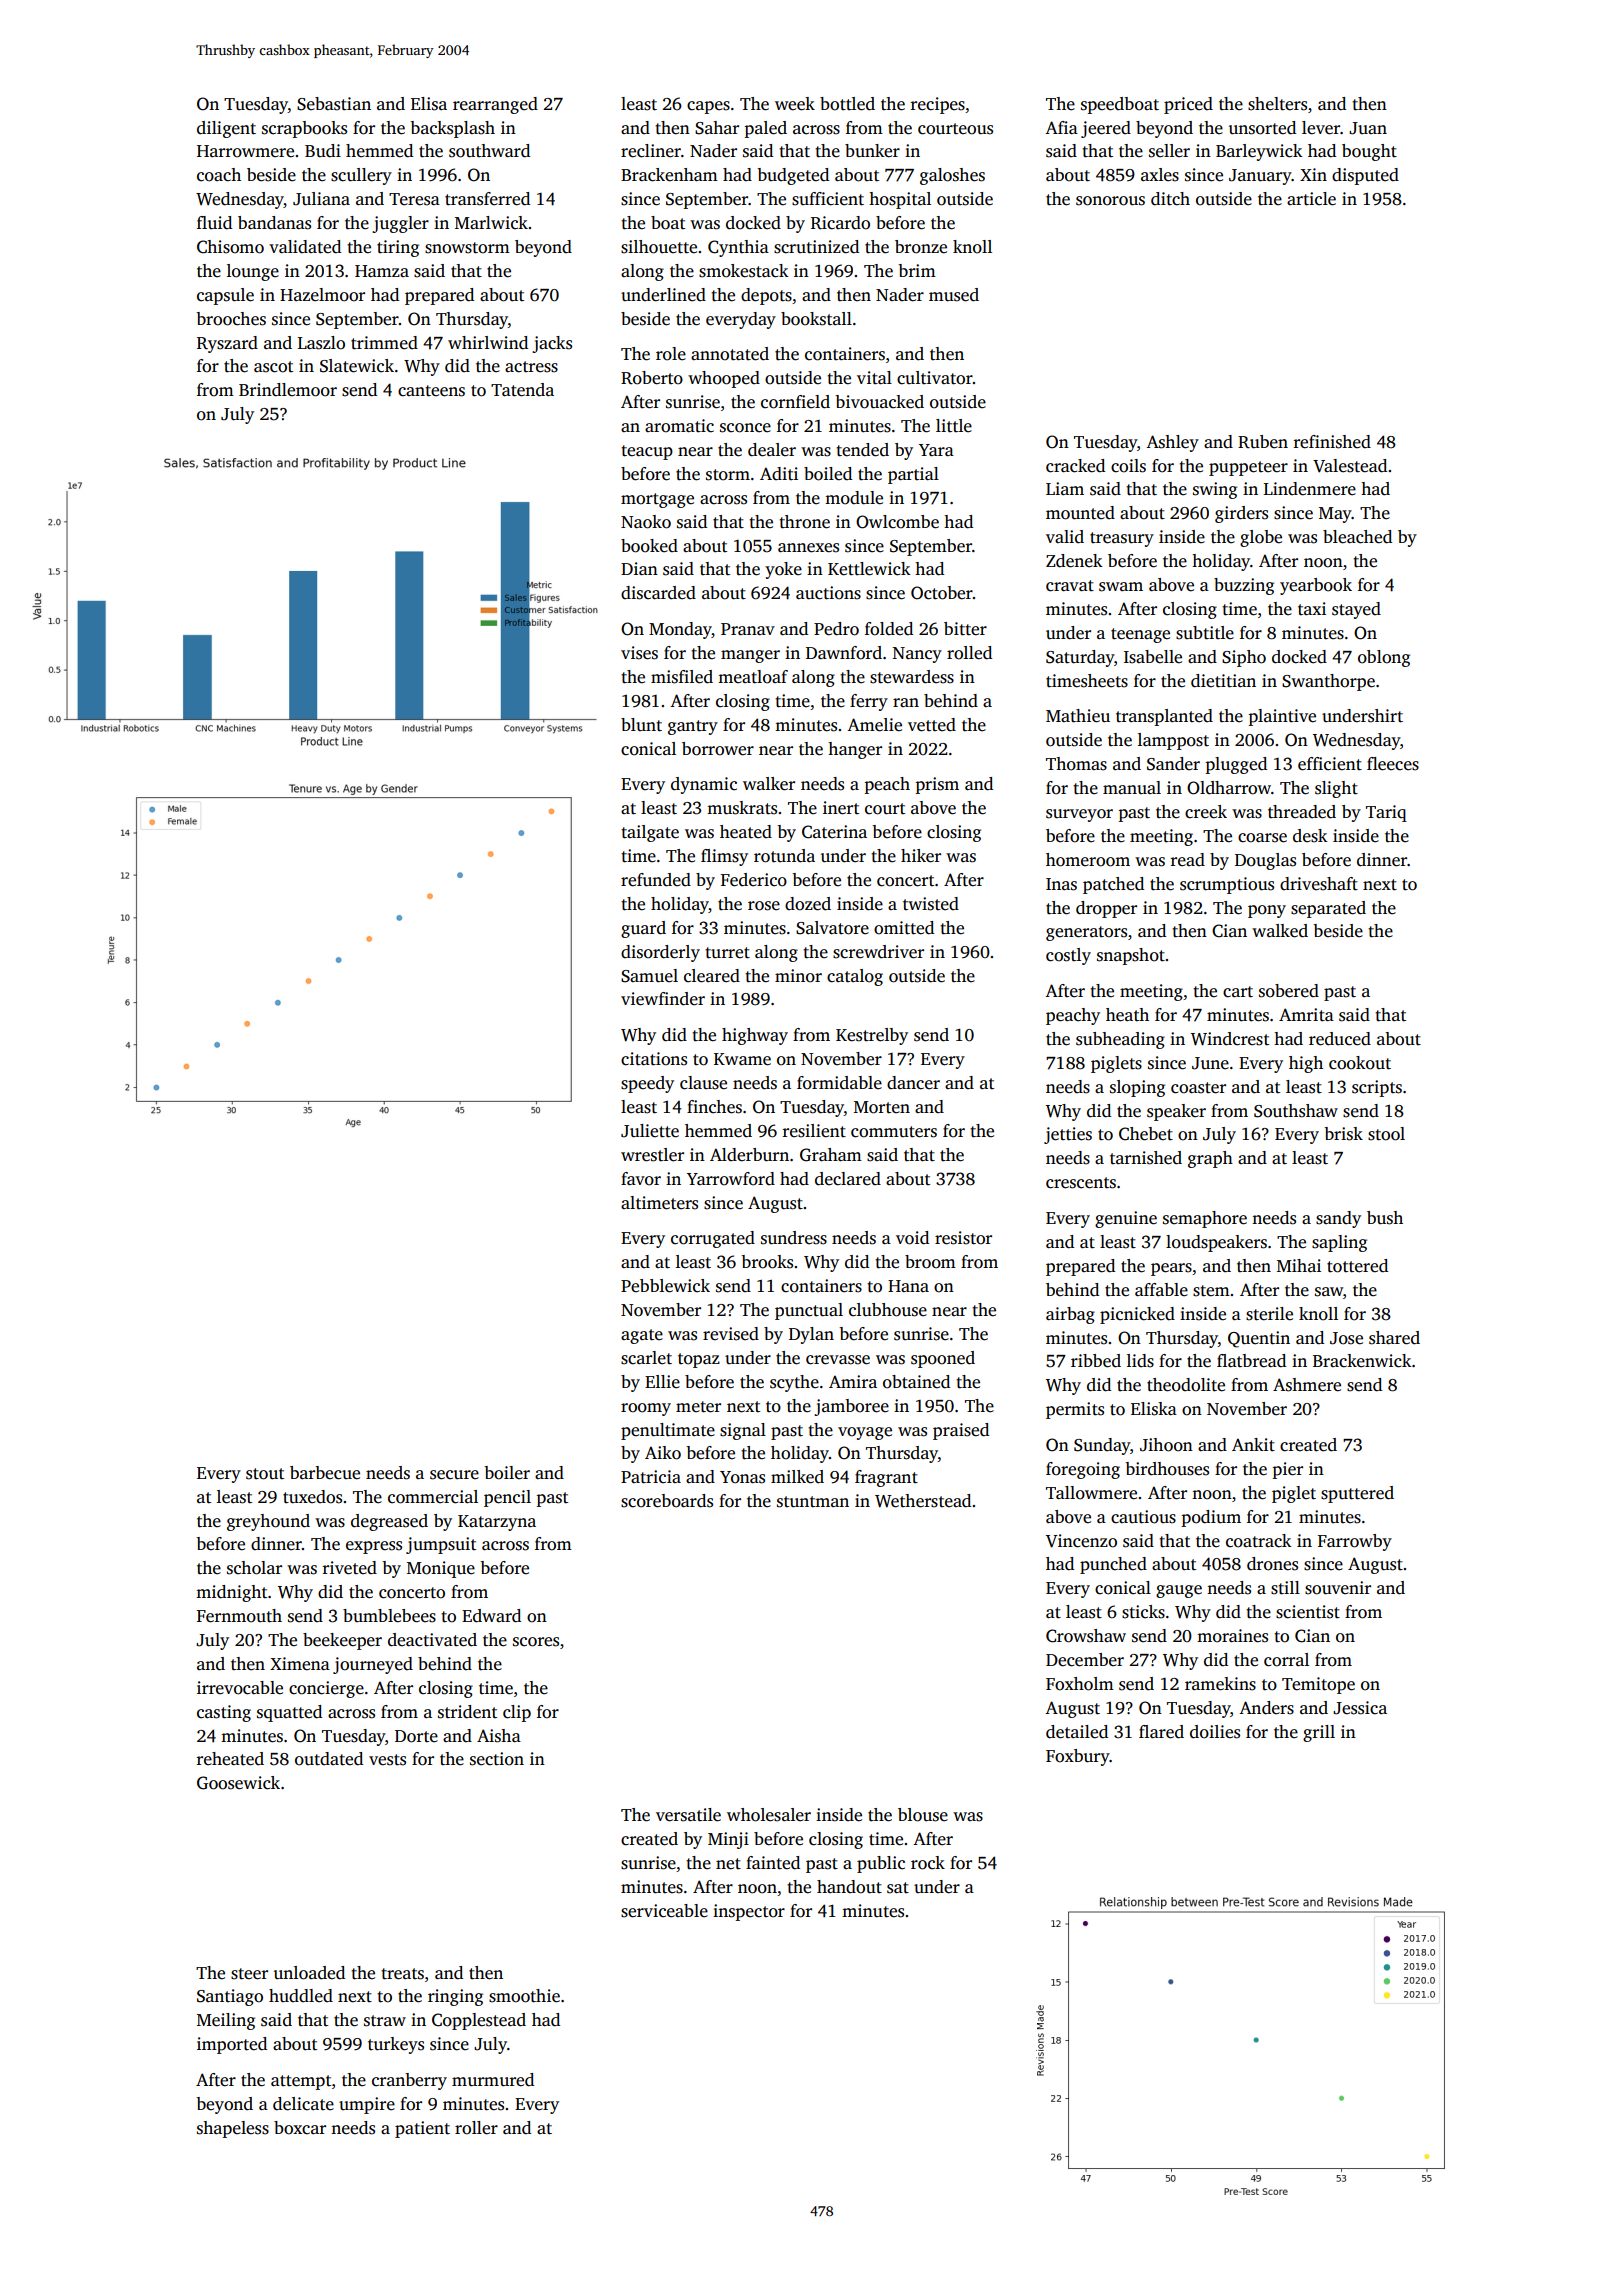 The height and width of the screenshot is (2292, 1620). Describe the element at coordinates (664, 1911) in the screenshot. I see `serviceable` at that location.
